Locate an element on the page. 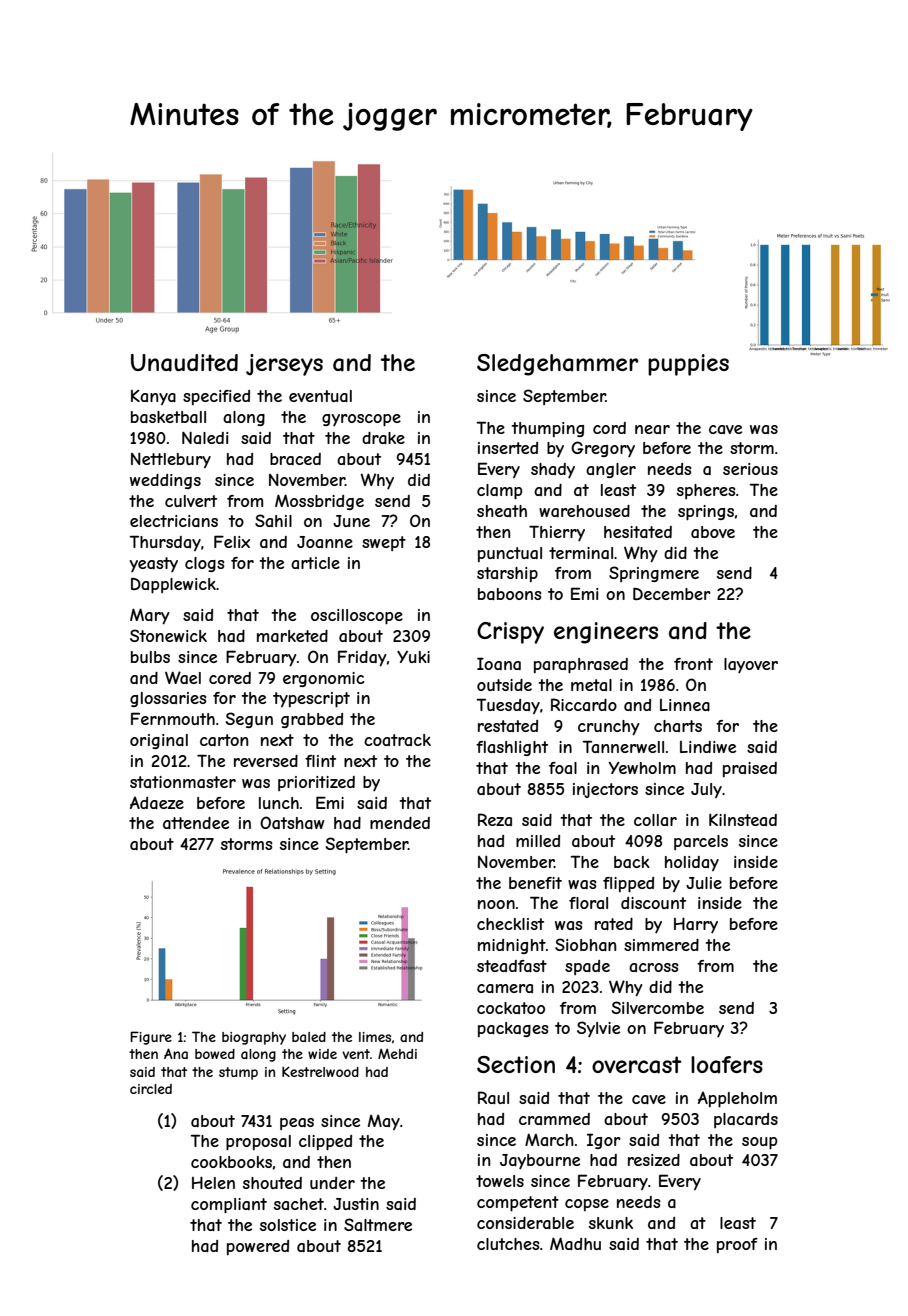  Adaeze is located at coordinates (157, 802).
